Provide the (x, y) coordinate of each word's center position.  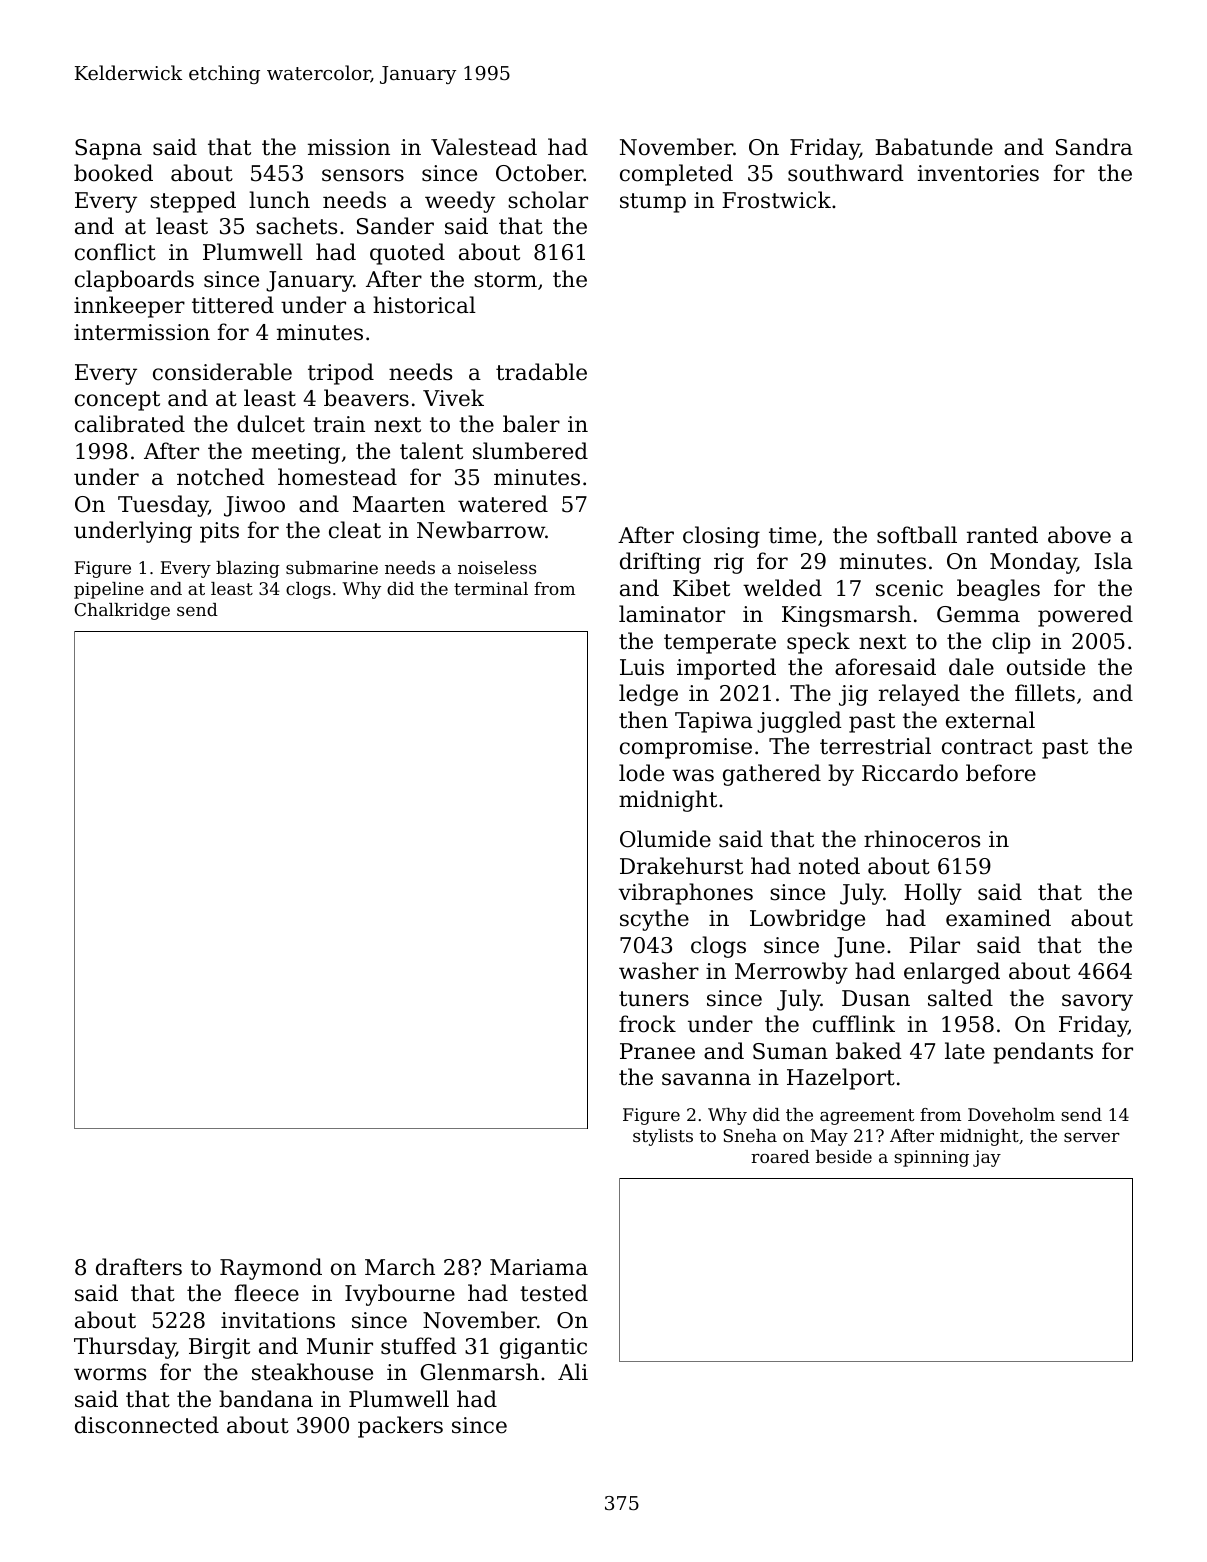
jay (987, 1158)
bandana (266, 1399)
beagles (998, 590)
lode (641, 773)
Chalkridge (122, 611)
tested (554, 1293)
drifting (660, 563)
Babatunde (934, 147)
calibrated (130, 424)
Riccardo (910, 773)
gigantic (543, 1348)
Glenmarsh (479, 1372)
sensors (363, 175)
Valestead (484, 147)
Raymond (271, 1269)
